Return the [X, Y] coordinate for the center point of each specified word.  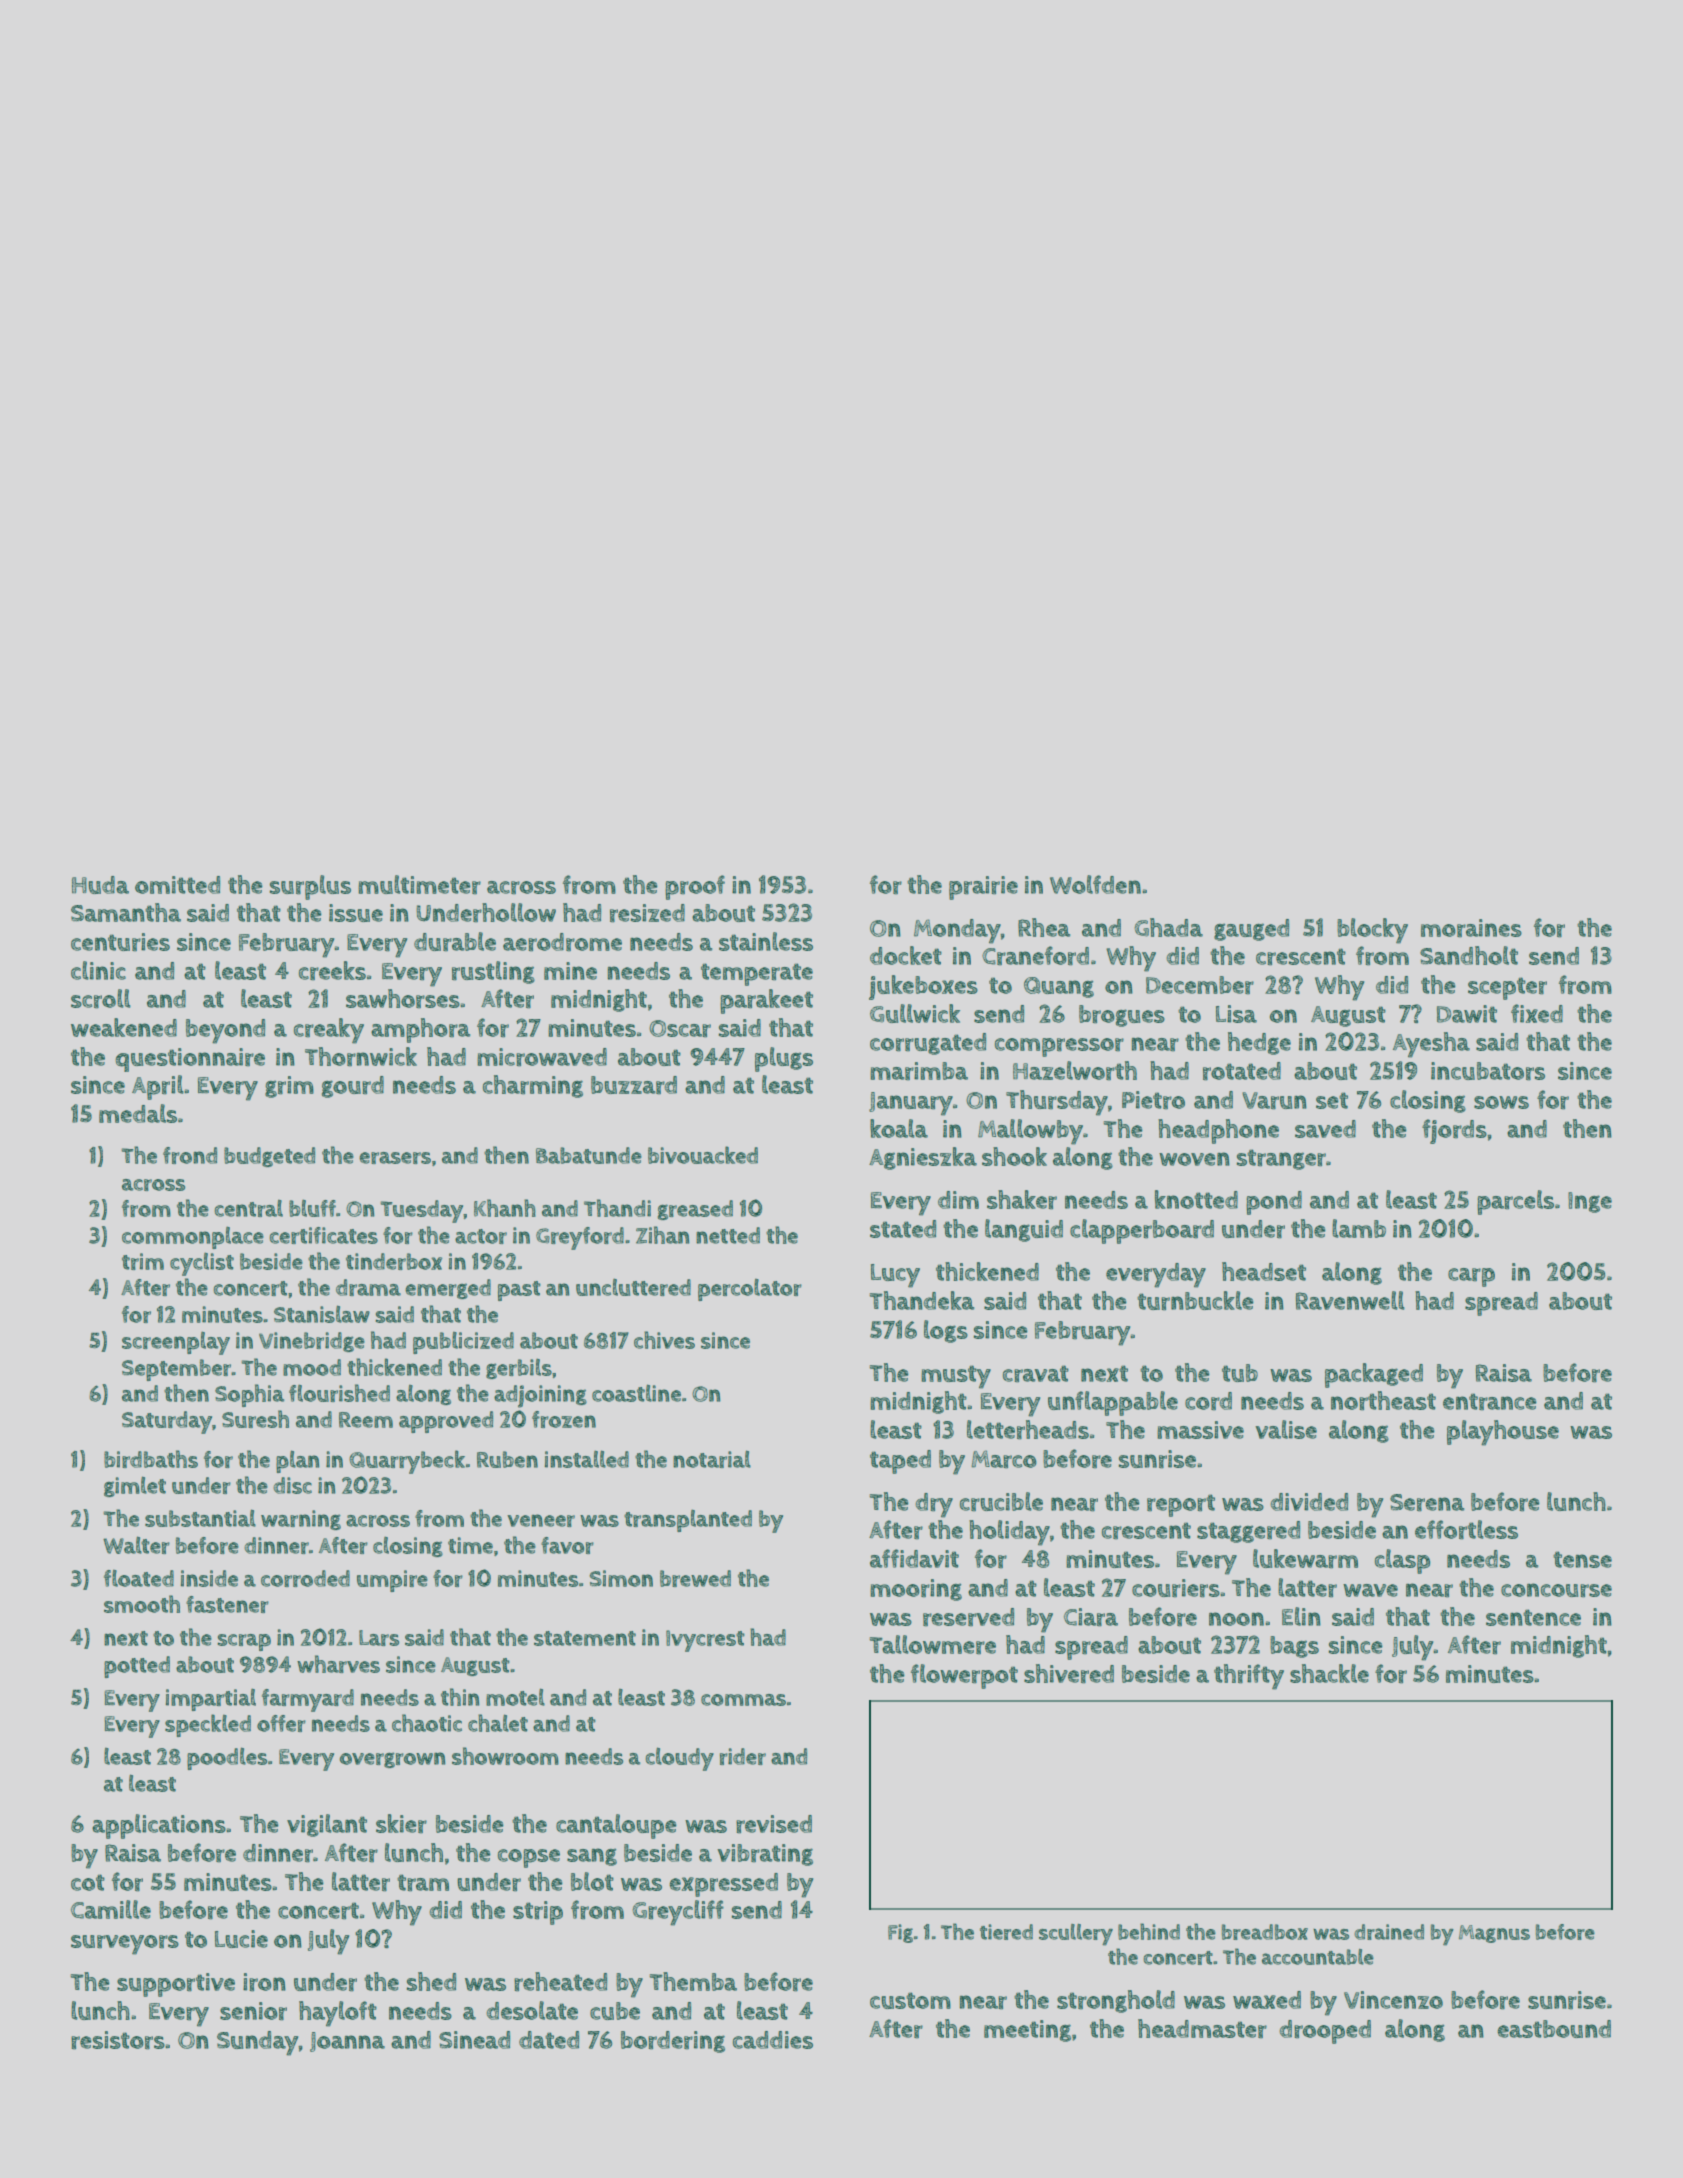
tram [423, 1883]
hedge [1259, 1043]
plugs [784, 1059]
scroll [101, 999]
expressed [724, 1885]
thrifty [1249, 1677]
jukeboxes [923, 987]
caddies [773, 2040]
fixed [1537, 1013]
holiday [1009, 1533]
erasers [395, 1158]
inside [209, 1578]
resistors [118, 2040]
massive [1200, 1430]
